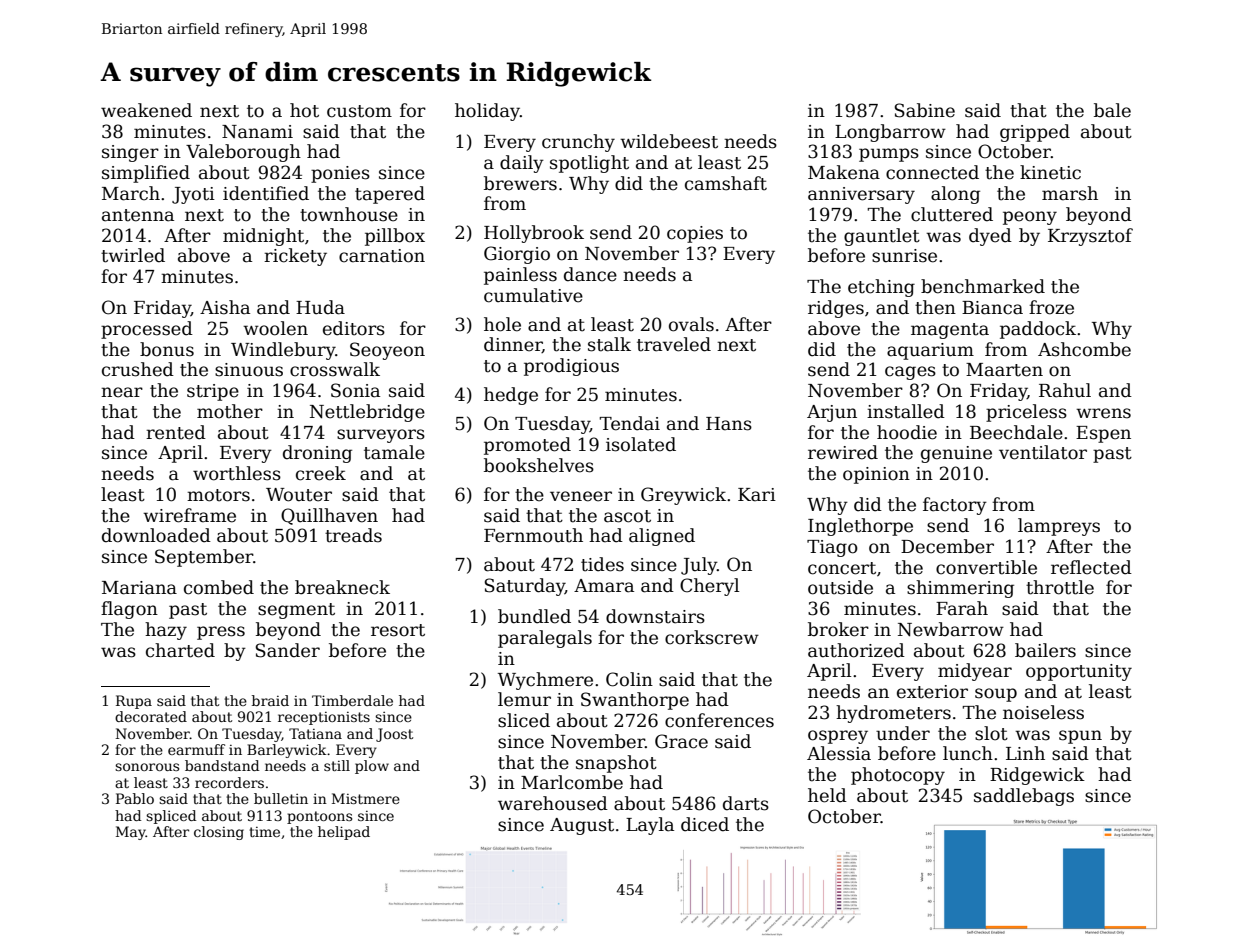 This page has height=952, width=1233. I want to click on Pablo, so click(135, 798).
